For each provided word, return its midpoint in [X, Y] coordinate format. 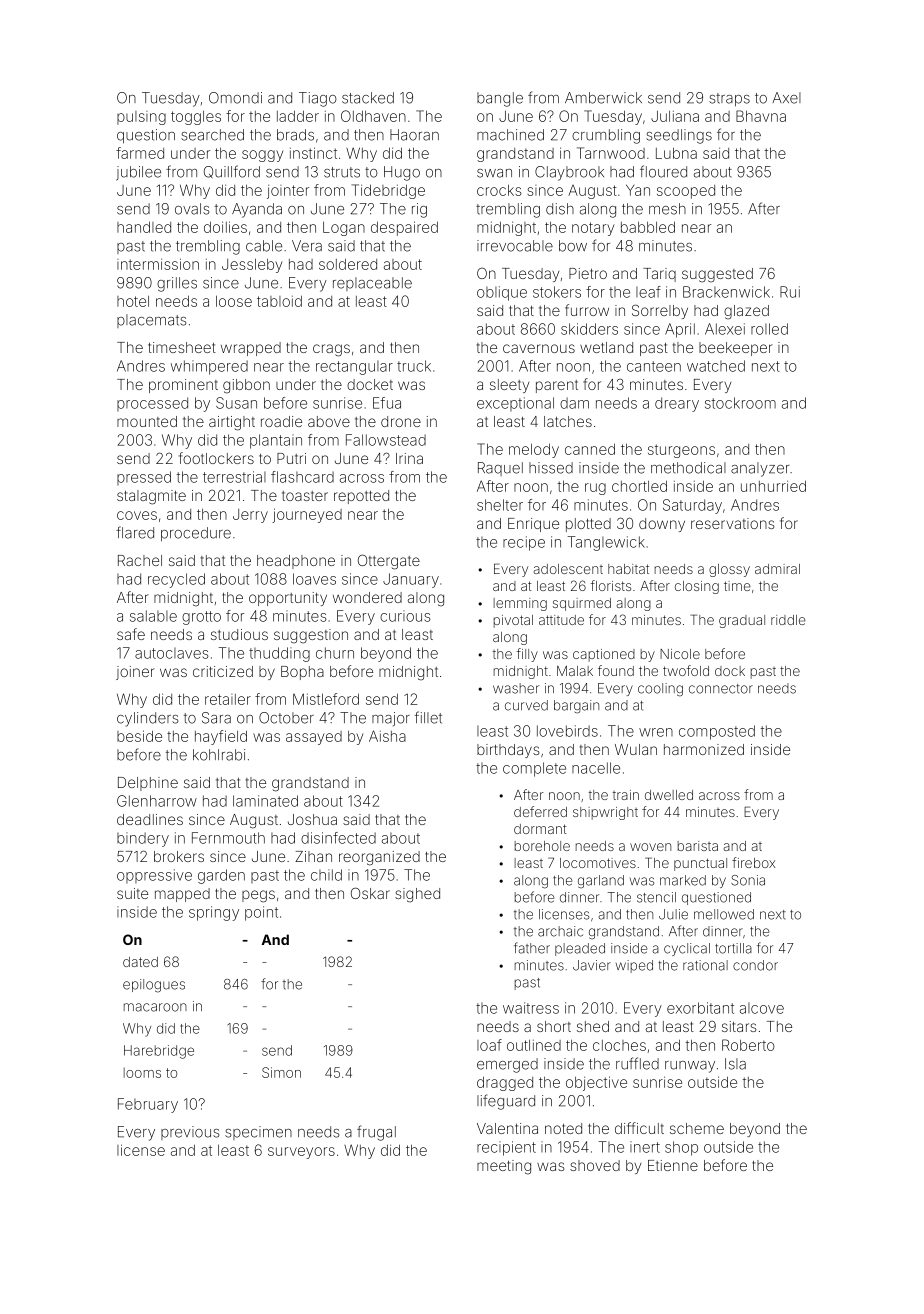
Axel [786, 98]
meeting [504, 1167]
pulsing [141, 118]
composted [717, 732]
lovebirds [567, 731]
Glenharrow [157, 801]
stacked [368, 98]
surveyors [301, 1153]
